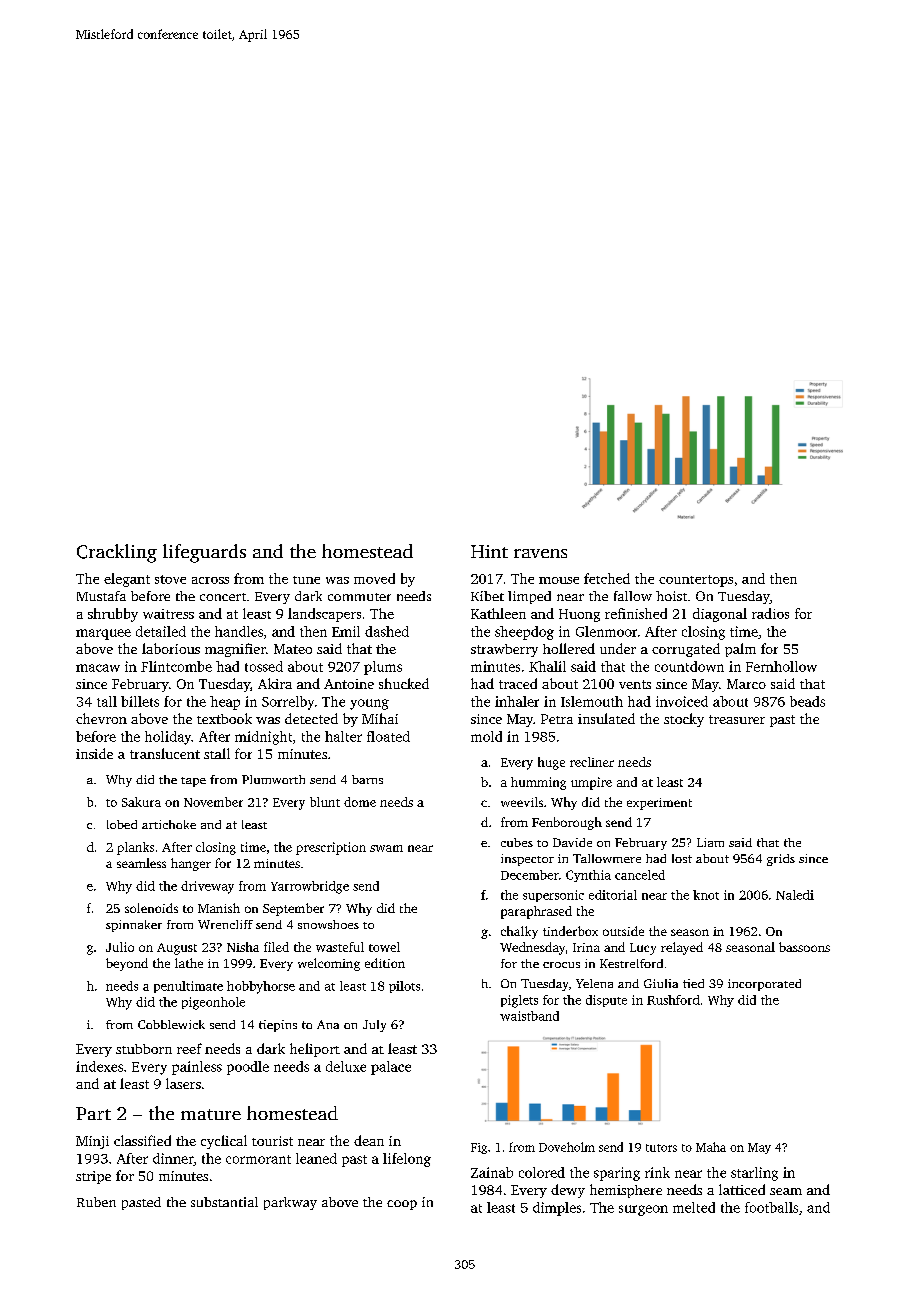 The width and height of the page is (908, 1316). What do you see at coordinates (682, 701) in the page?
I see `invoiced` at bounding box center [682, 701].
